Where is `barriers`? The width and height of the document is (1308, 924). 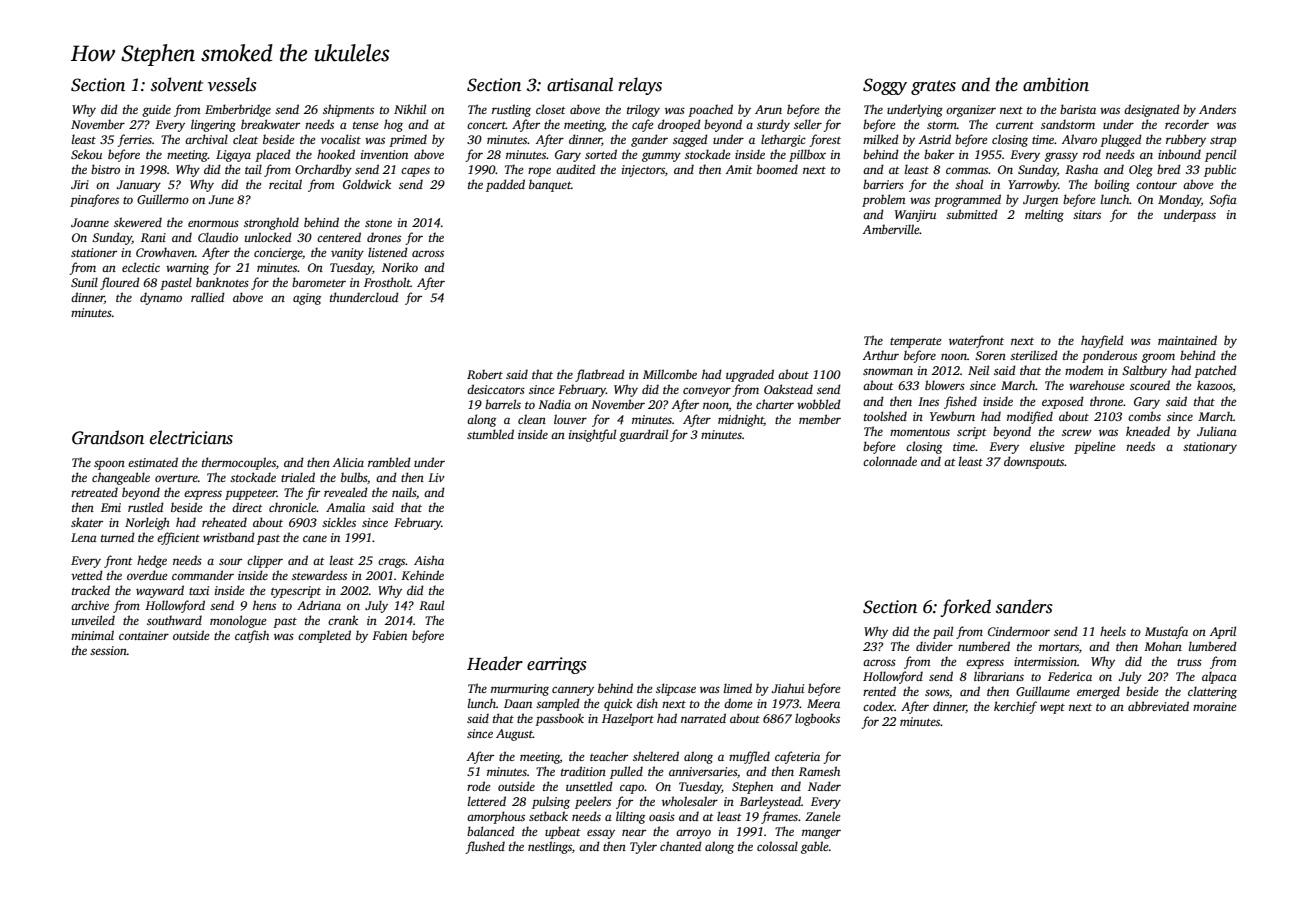 barriers is located at coordinates (883, 184).
